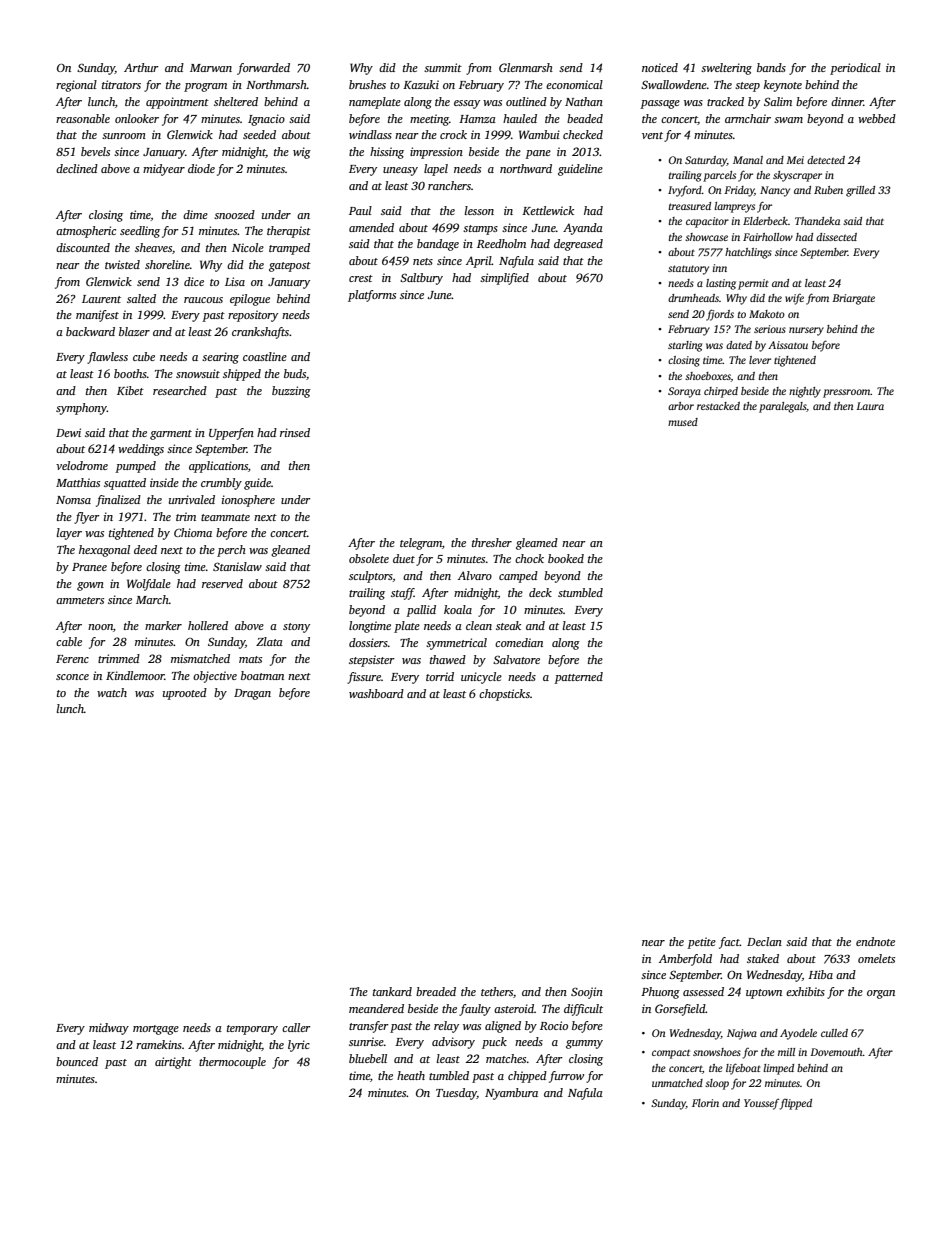  What do you see at coordinates (77, 1061) in the screenshot?
I see `bounced` at bounding box center [77, 1061].
